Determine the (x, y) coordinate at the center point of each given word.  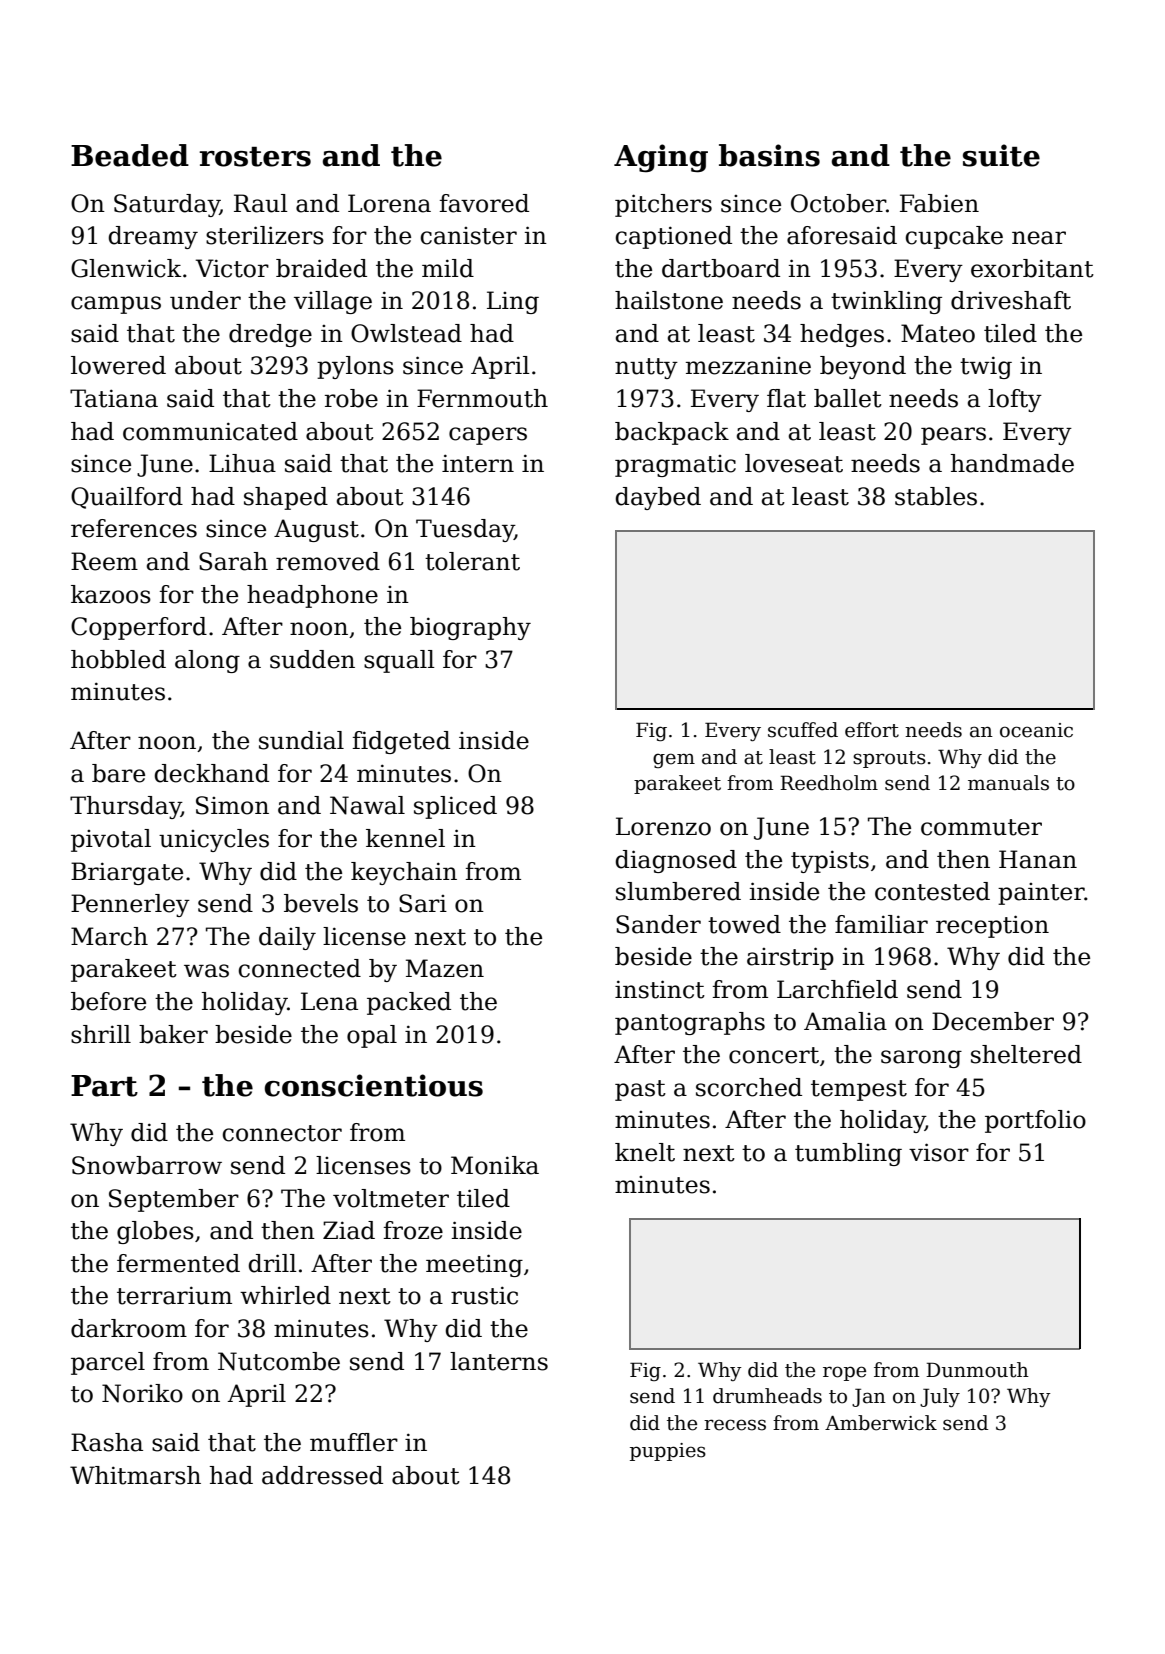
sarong (921, 1059)
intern (478, 463)
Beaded (130, 155)
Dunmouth (977, 1370)
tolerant (472, 561)
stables (936, 496)
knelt (645, 1152)
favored (484, 203)
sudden (312, 659)
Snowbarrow (147, 1165)
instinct (660, 989)
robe (351, 398)
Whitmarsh (135, 1475)
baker (173, 1034)
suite (1001, 155)
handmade (1012, 463)
